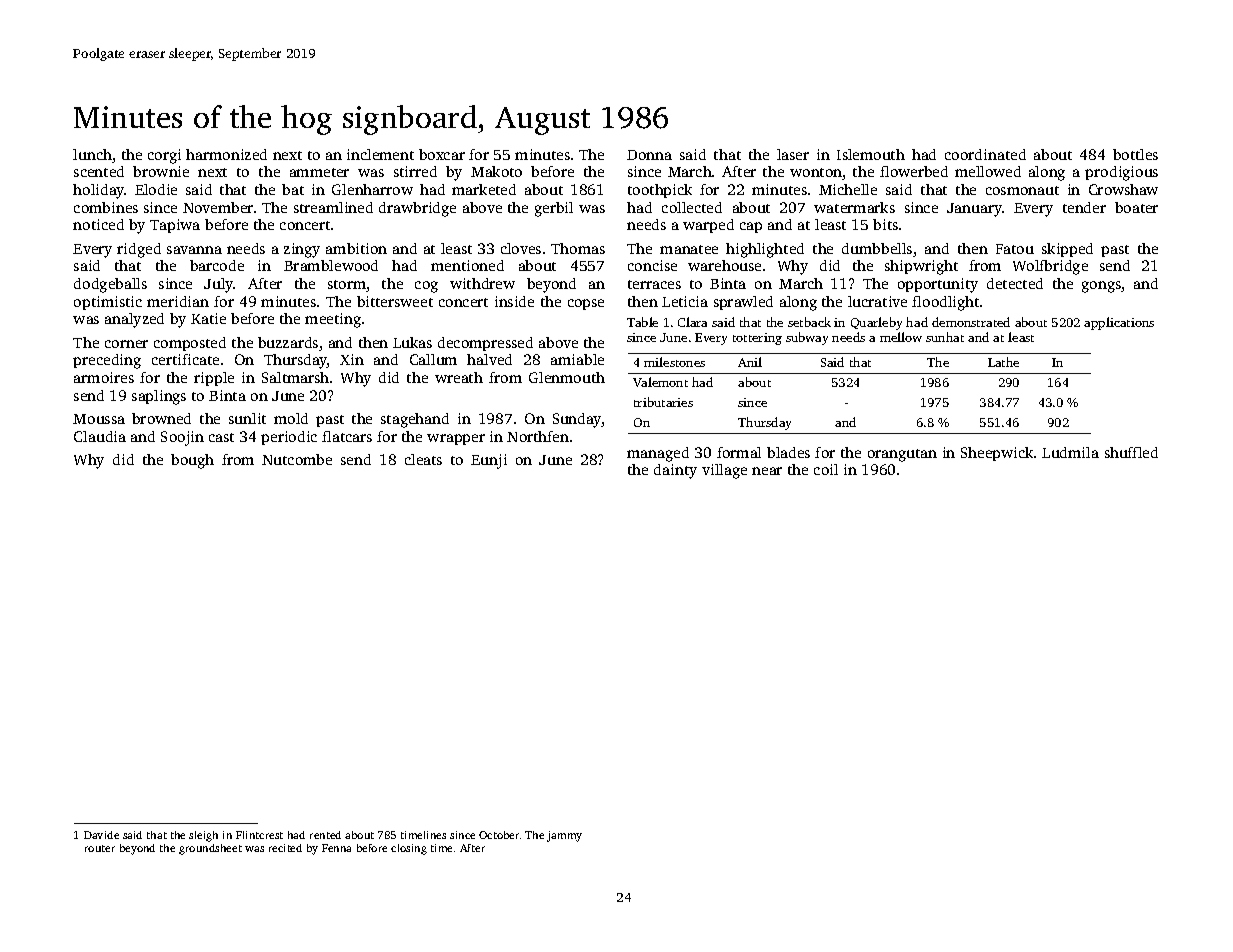 This image has height=952, width=1233. What do you see at coordinates (564, 836) in the image?
I see `jammy` at bounding box center [564, 836].
